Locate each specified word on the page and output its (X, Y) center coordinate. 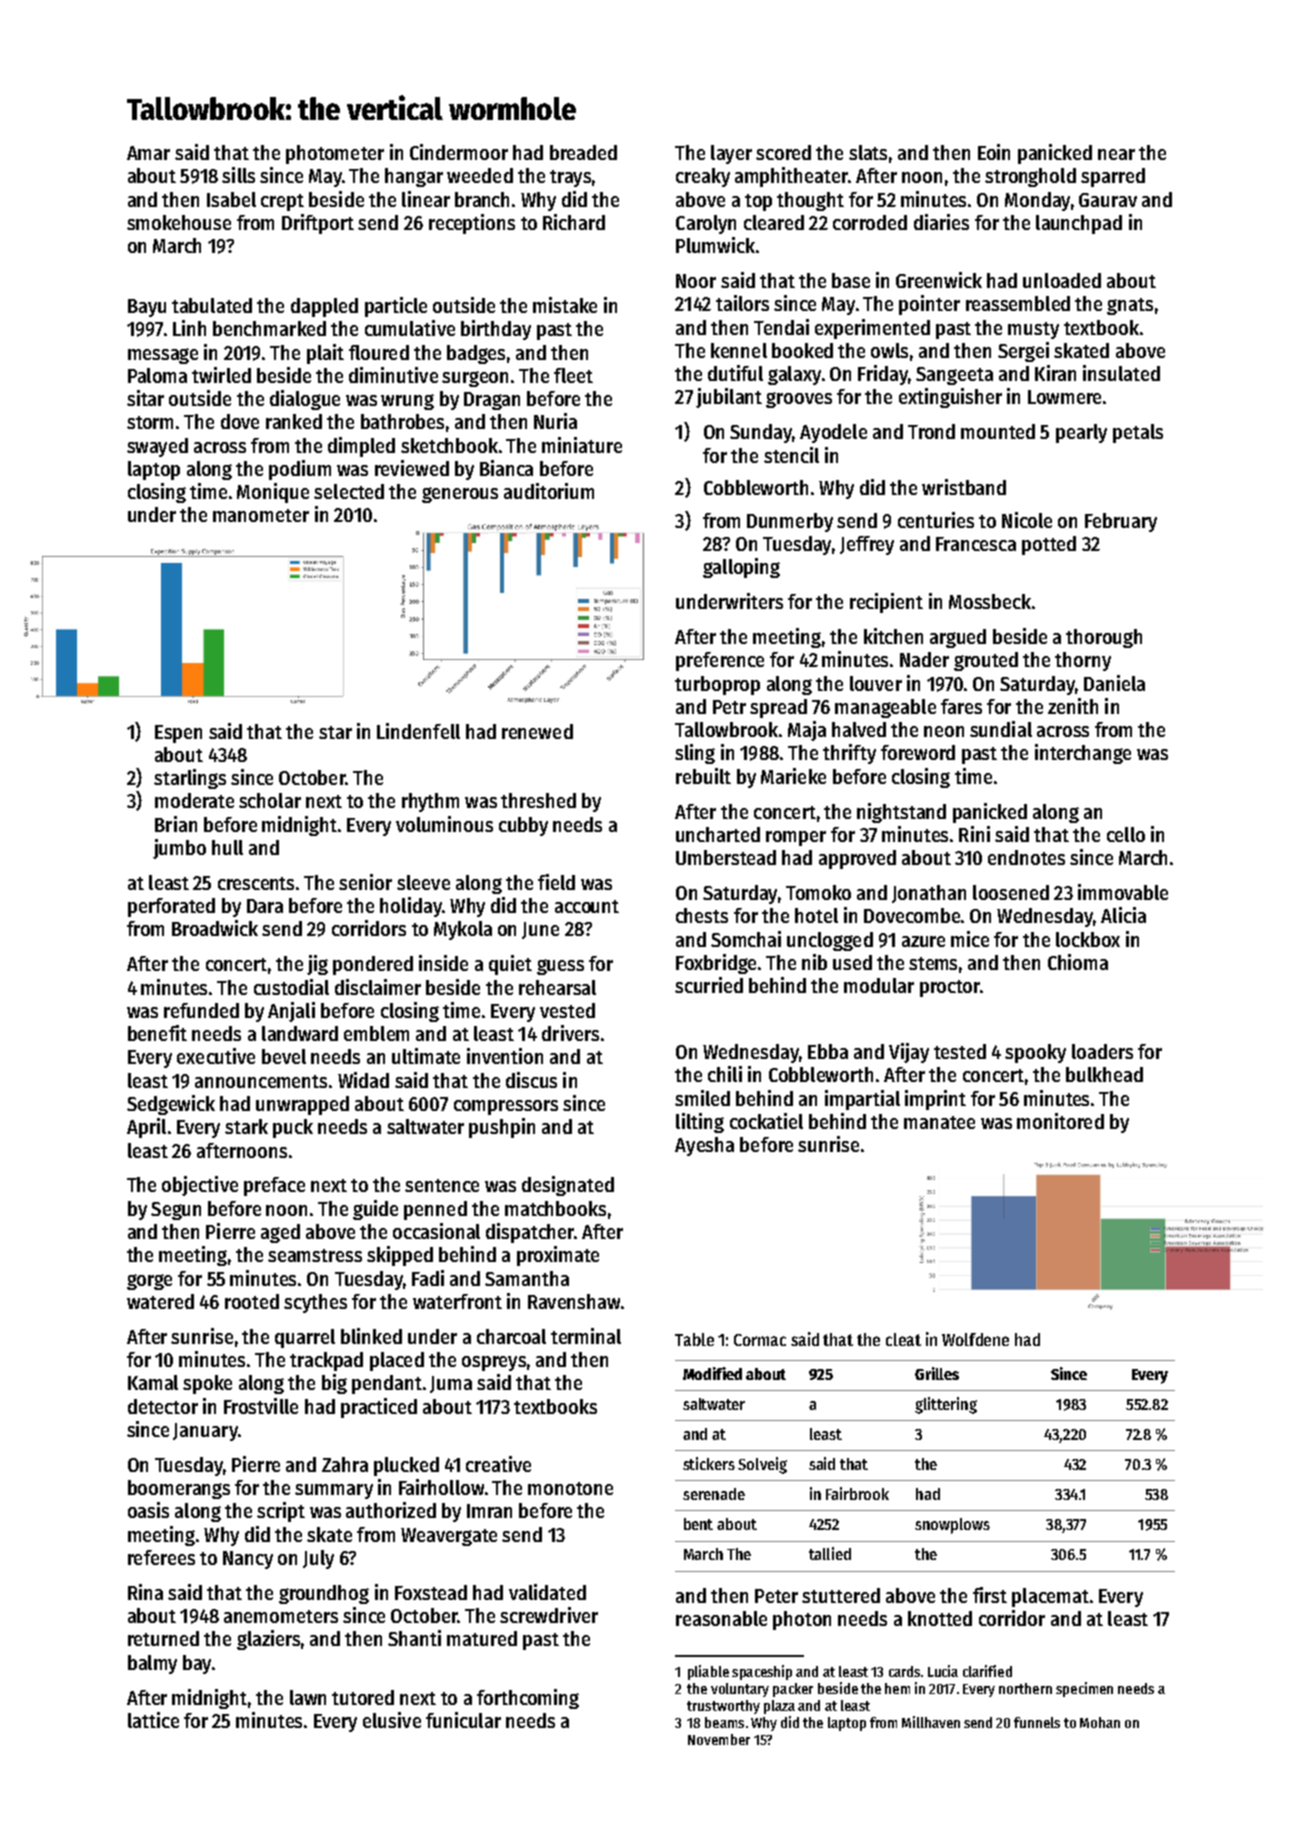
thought (810, 201)
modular (879, 985)
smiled (702, 1098)
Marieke (793, 776)
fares (961, 706)
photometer (335, 154)
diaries (941, 222)
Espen (178, 734)
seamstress (315, 1255)
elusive (392, 1720)
